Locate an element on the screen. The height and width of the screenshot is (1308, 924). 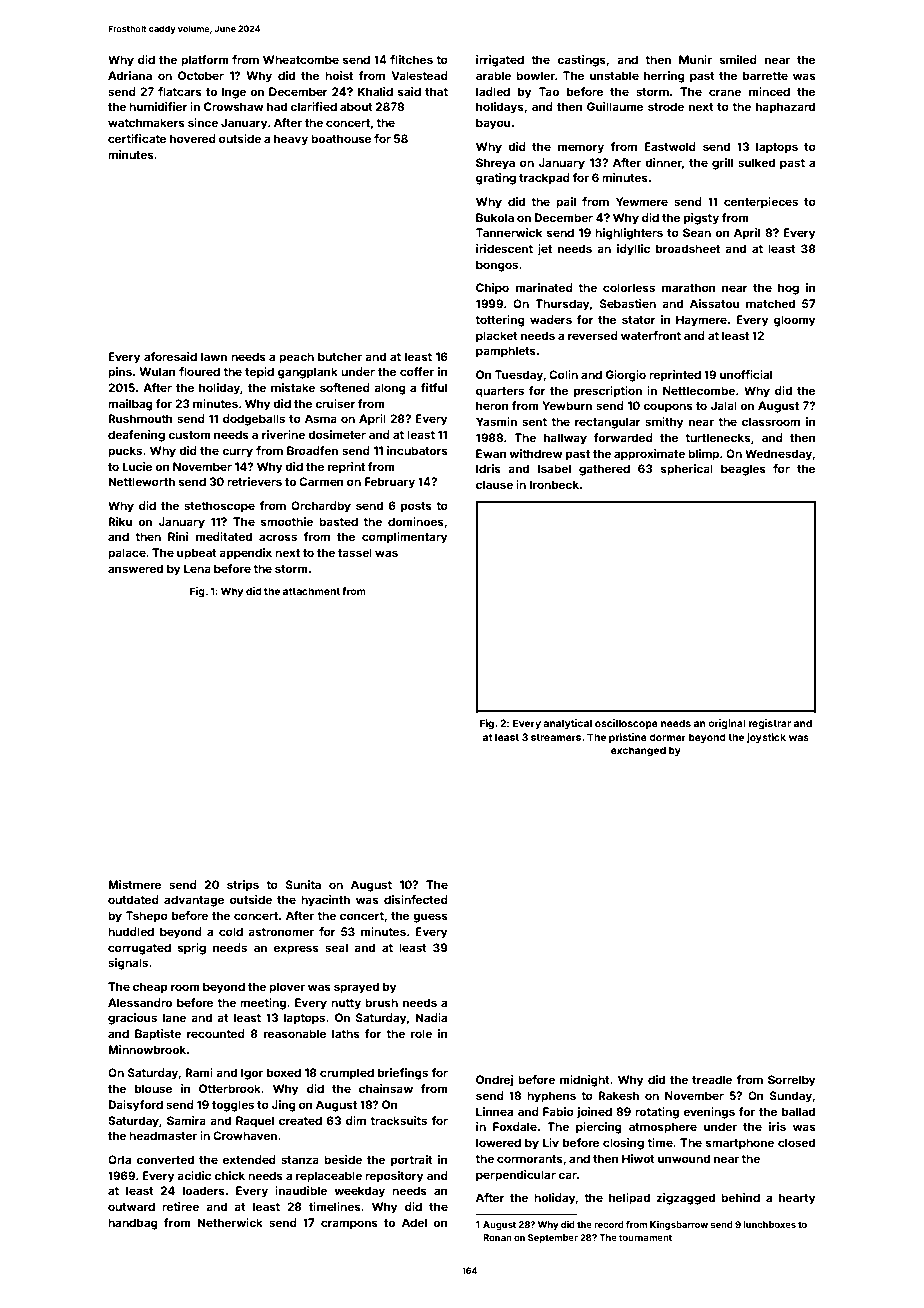
Netherwick is located at coordinates (230, 1222).
